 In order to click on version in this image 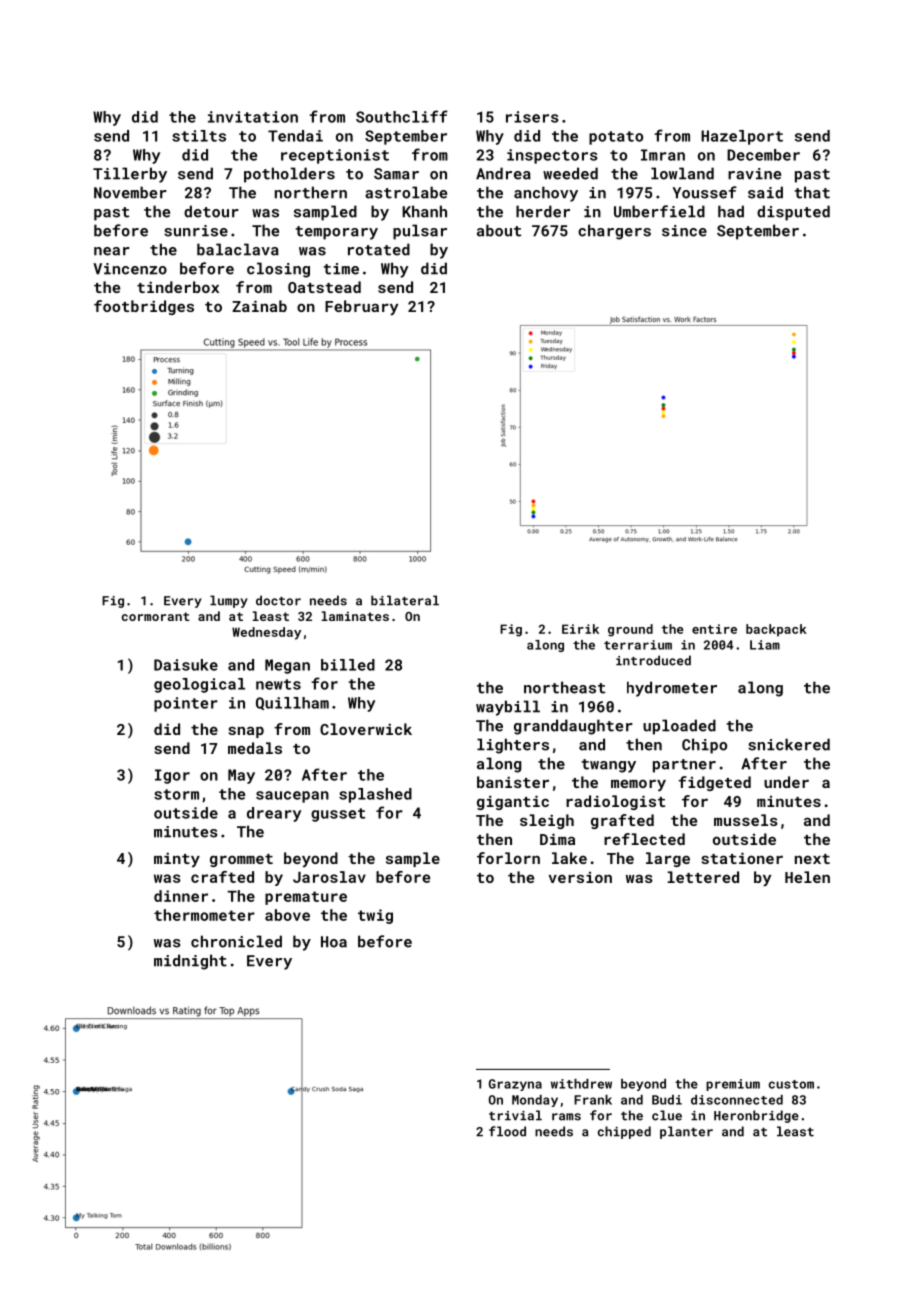, I will do `click(580, 877)`.
